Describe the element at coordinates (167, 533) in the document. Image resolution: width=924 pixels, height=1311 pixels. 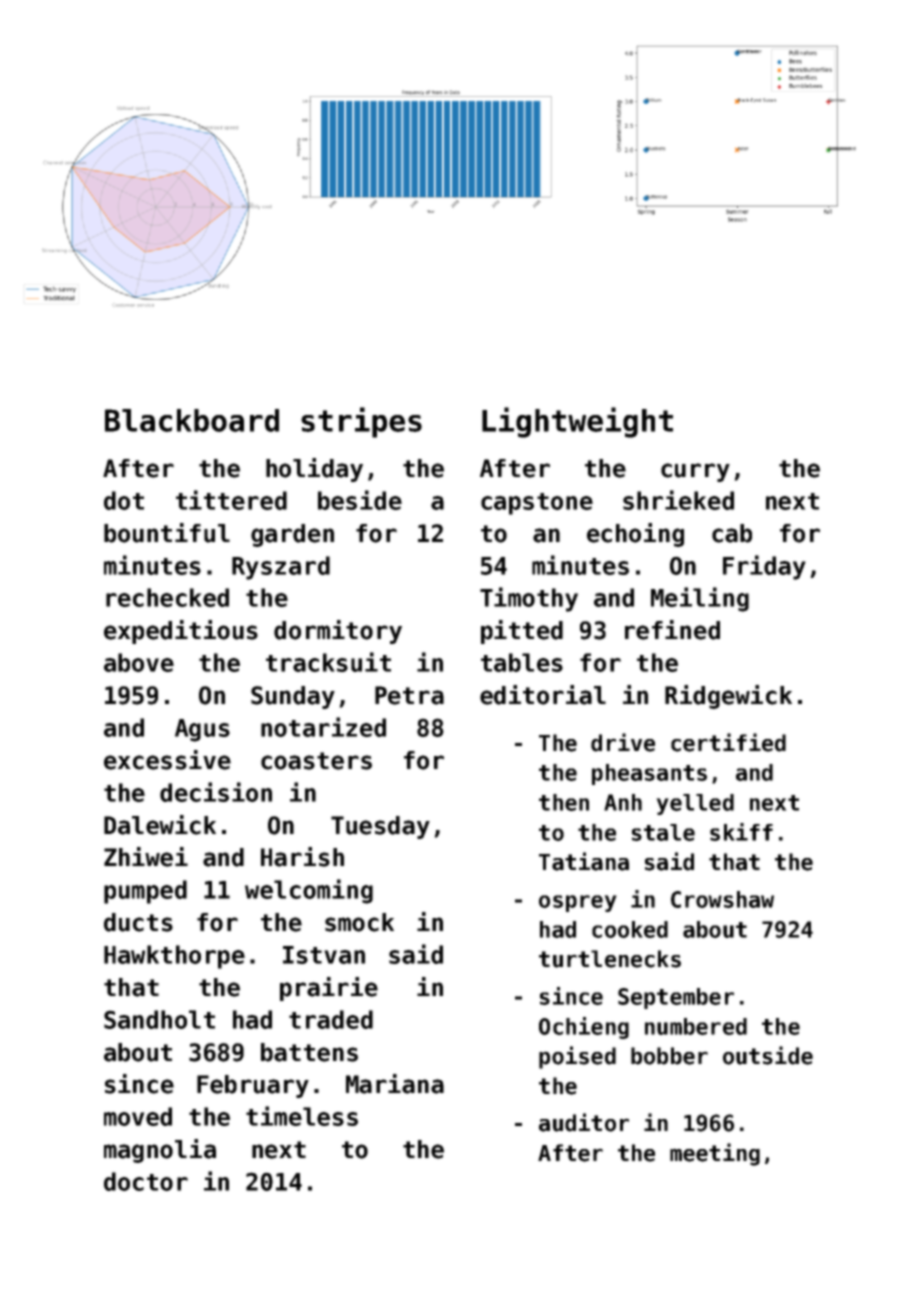
I see `bountiful` at that location.
